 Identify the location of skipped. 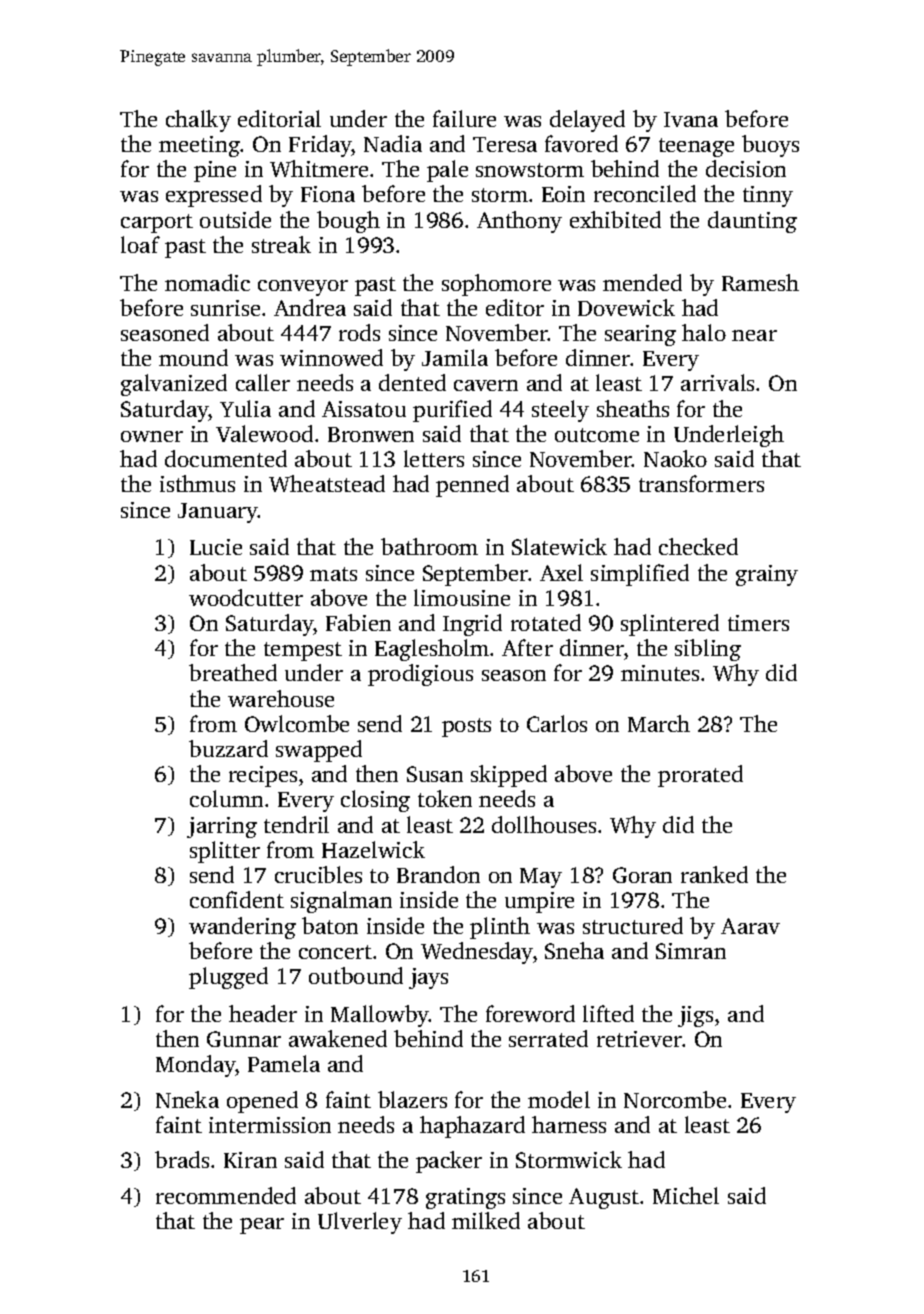
(509, 776).
